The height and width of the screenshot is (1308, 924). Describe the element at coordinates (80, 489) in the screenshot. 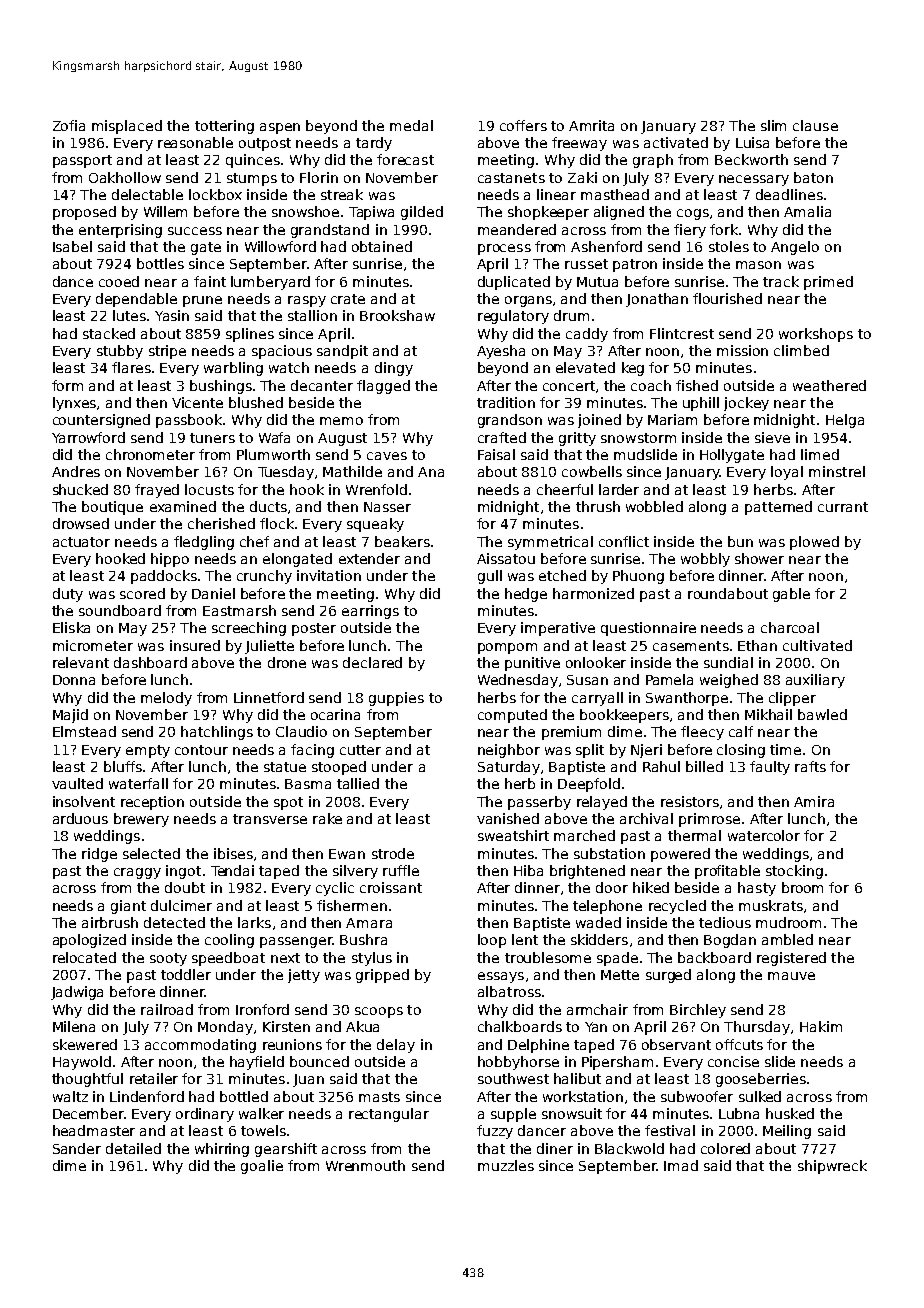

I see `shucked` at that location.
